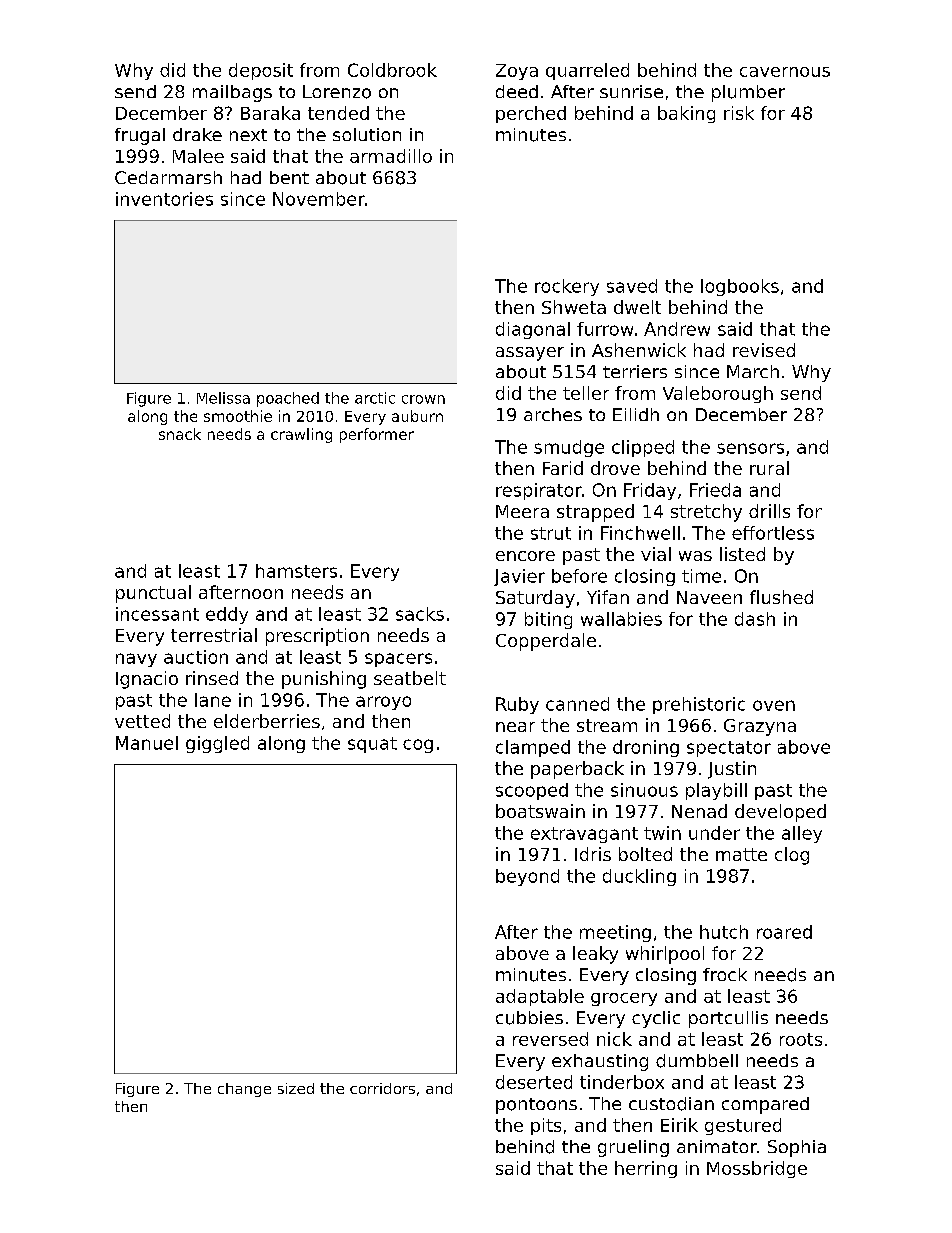 This screenshot has width=952, height=1233. What do you see at coordinates (534, 1082) in the screenshot?
I see `deserted` at bounding box center [534, 1082].
